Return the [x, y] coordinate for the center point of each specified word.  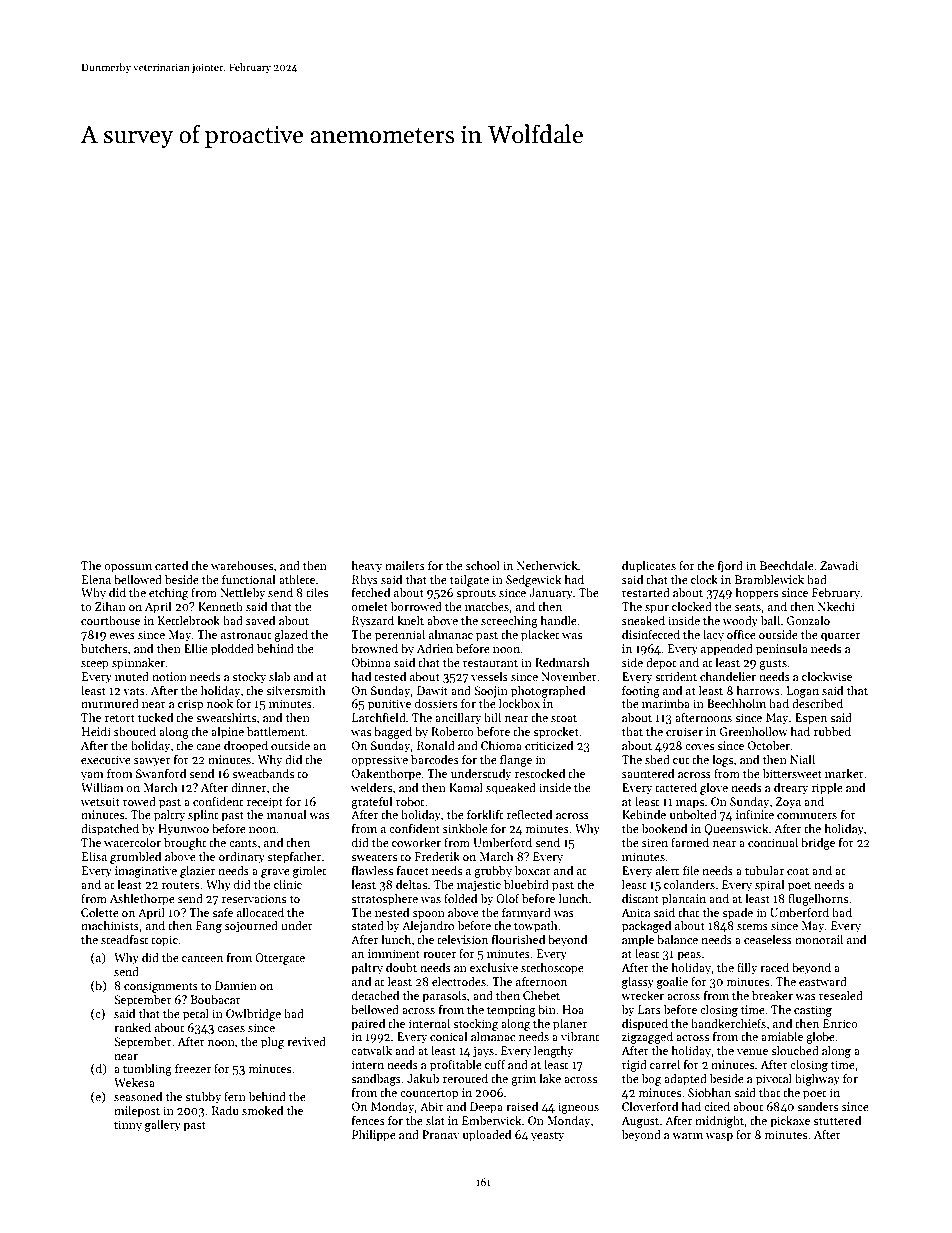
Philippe [374, 1135]
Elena [96, 579]
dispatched [110, 829]
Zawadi [839, 565]
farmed [690, 842]
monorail [819, 939]
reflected [529, 814]
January [551, 594]
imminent [394, 953]
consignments [161, 987]
